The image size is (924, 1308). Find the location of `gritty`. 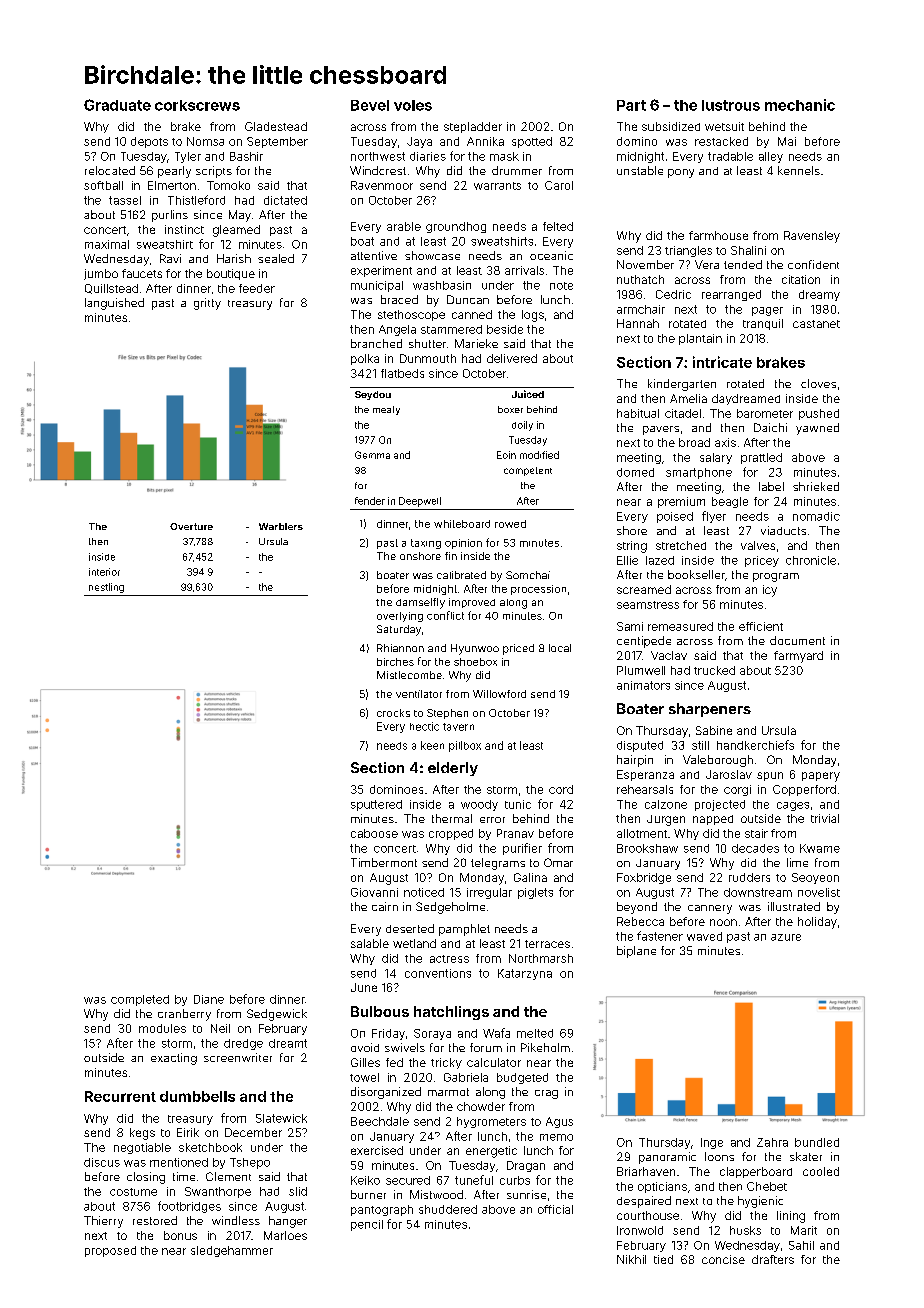

gritty is located at coordinates (207, 304).
